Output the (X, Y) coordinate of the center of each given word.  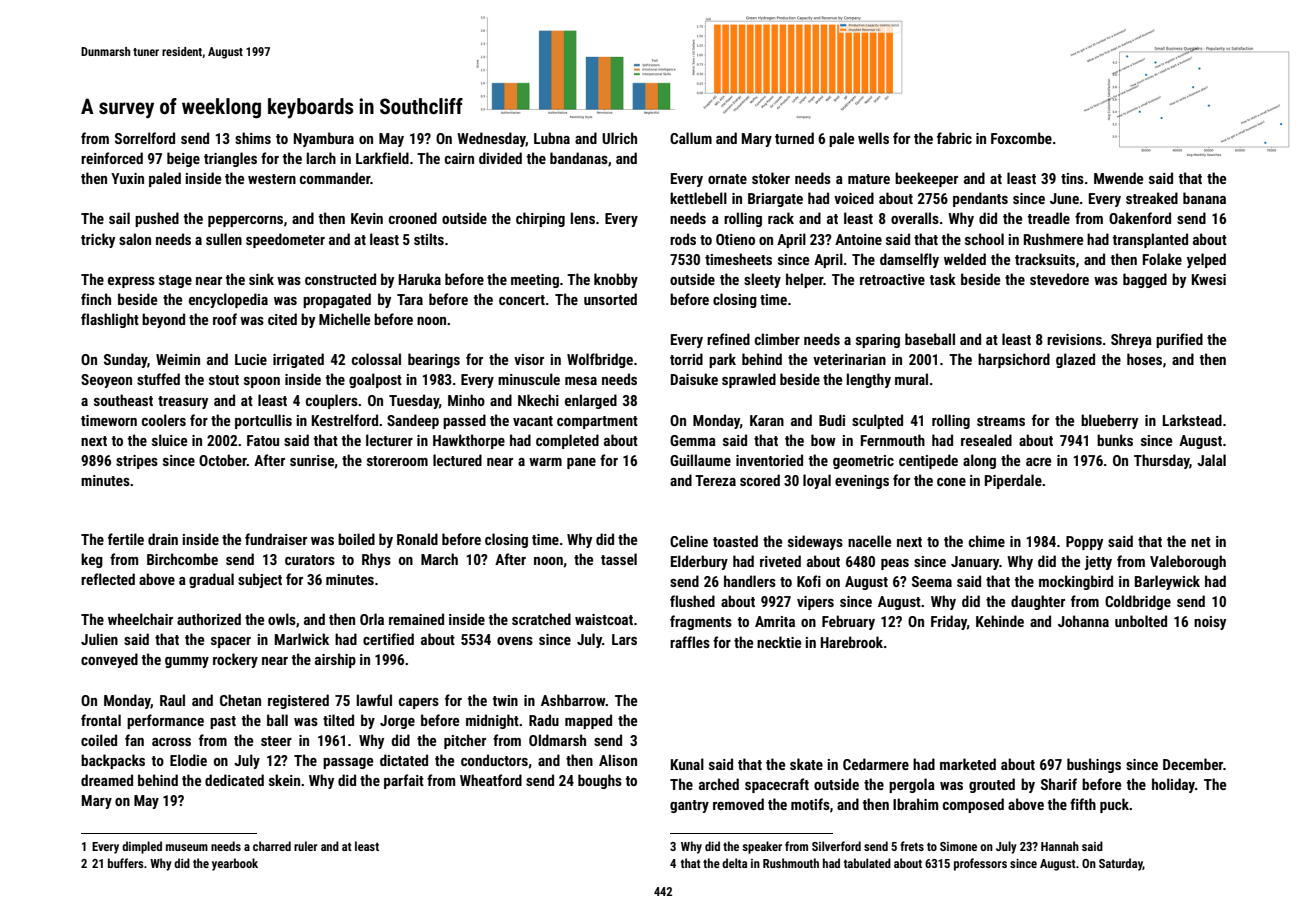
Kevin (367, 218)
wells (873, 138)
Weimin (178, 359)
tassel (619, 559)
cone (951, 482)
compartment (597, 422)
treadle (1048, 218)
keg (92, 560)
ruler (306, 846)
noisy (1210, 623)
